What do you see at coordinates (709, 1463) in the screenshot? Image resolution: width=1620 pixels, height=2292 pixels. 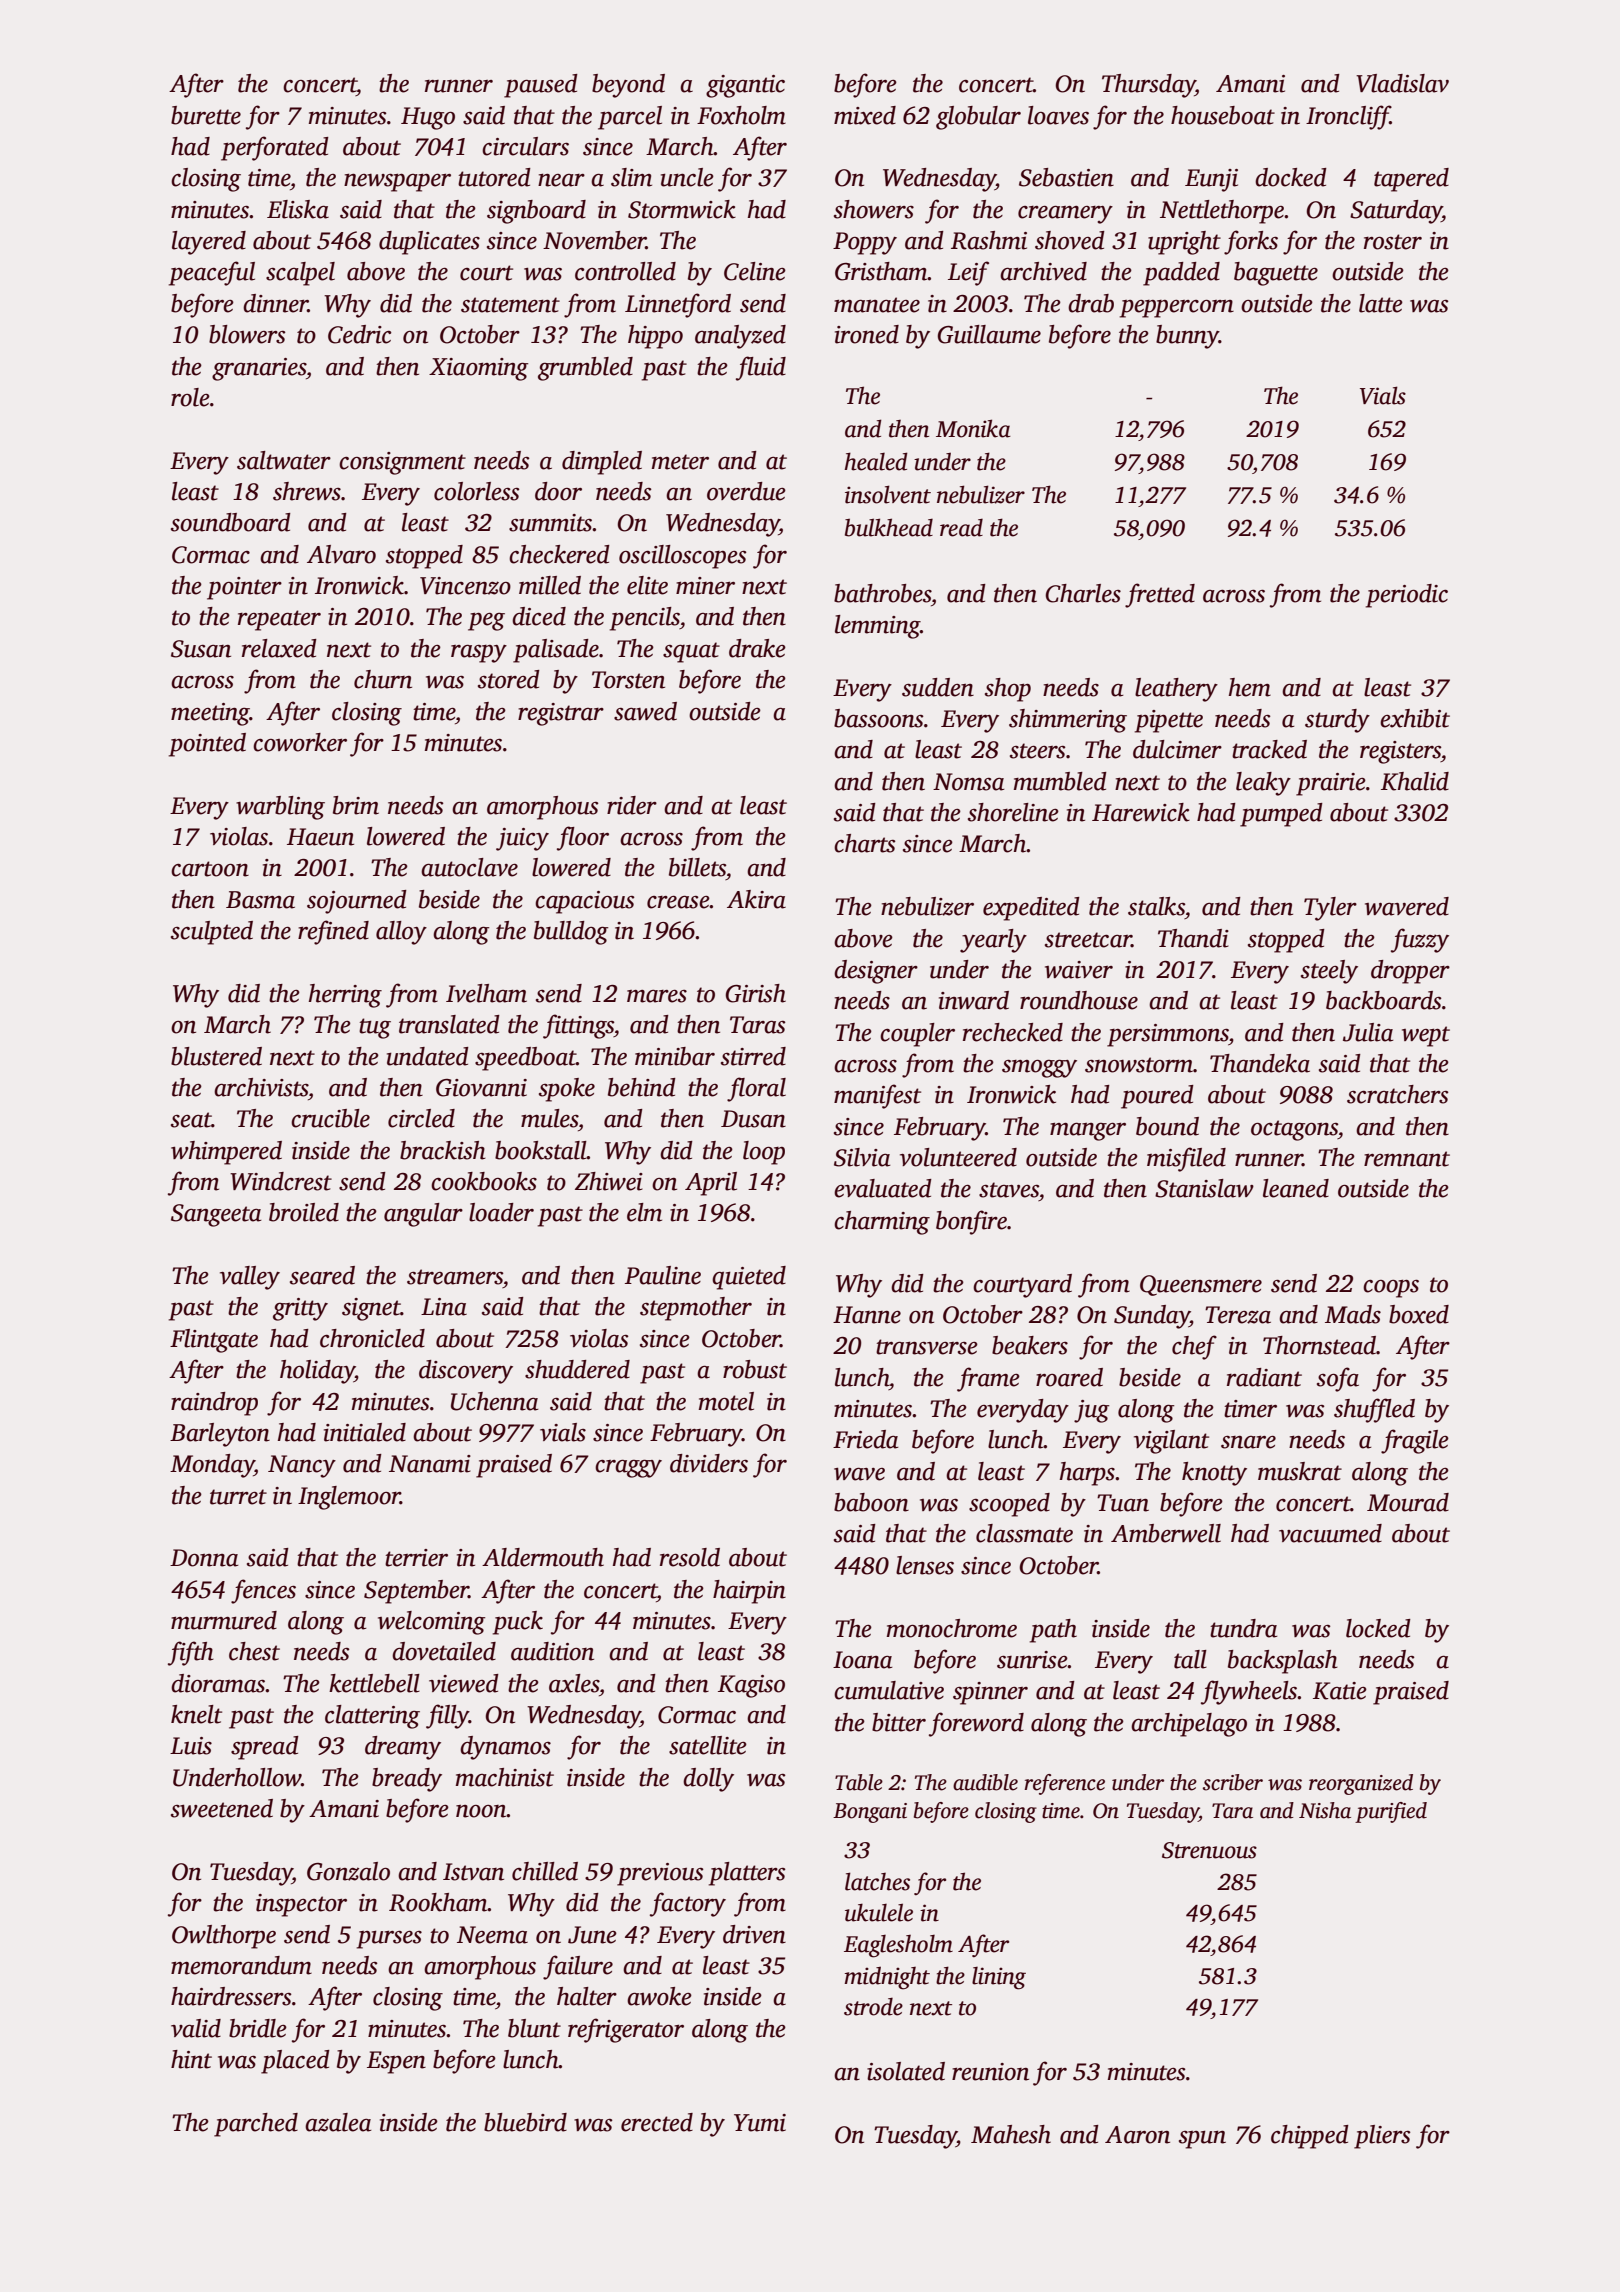 I see `dividers` at bounding box center [709, 1463].
